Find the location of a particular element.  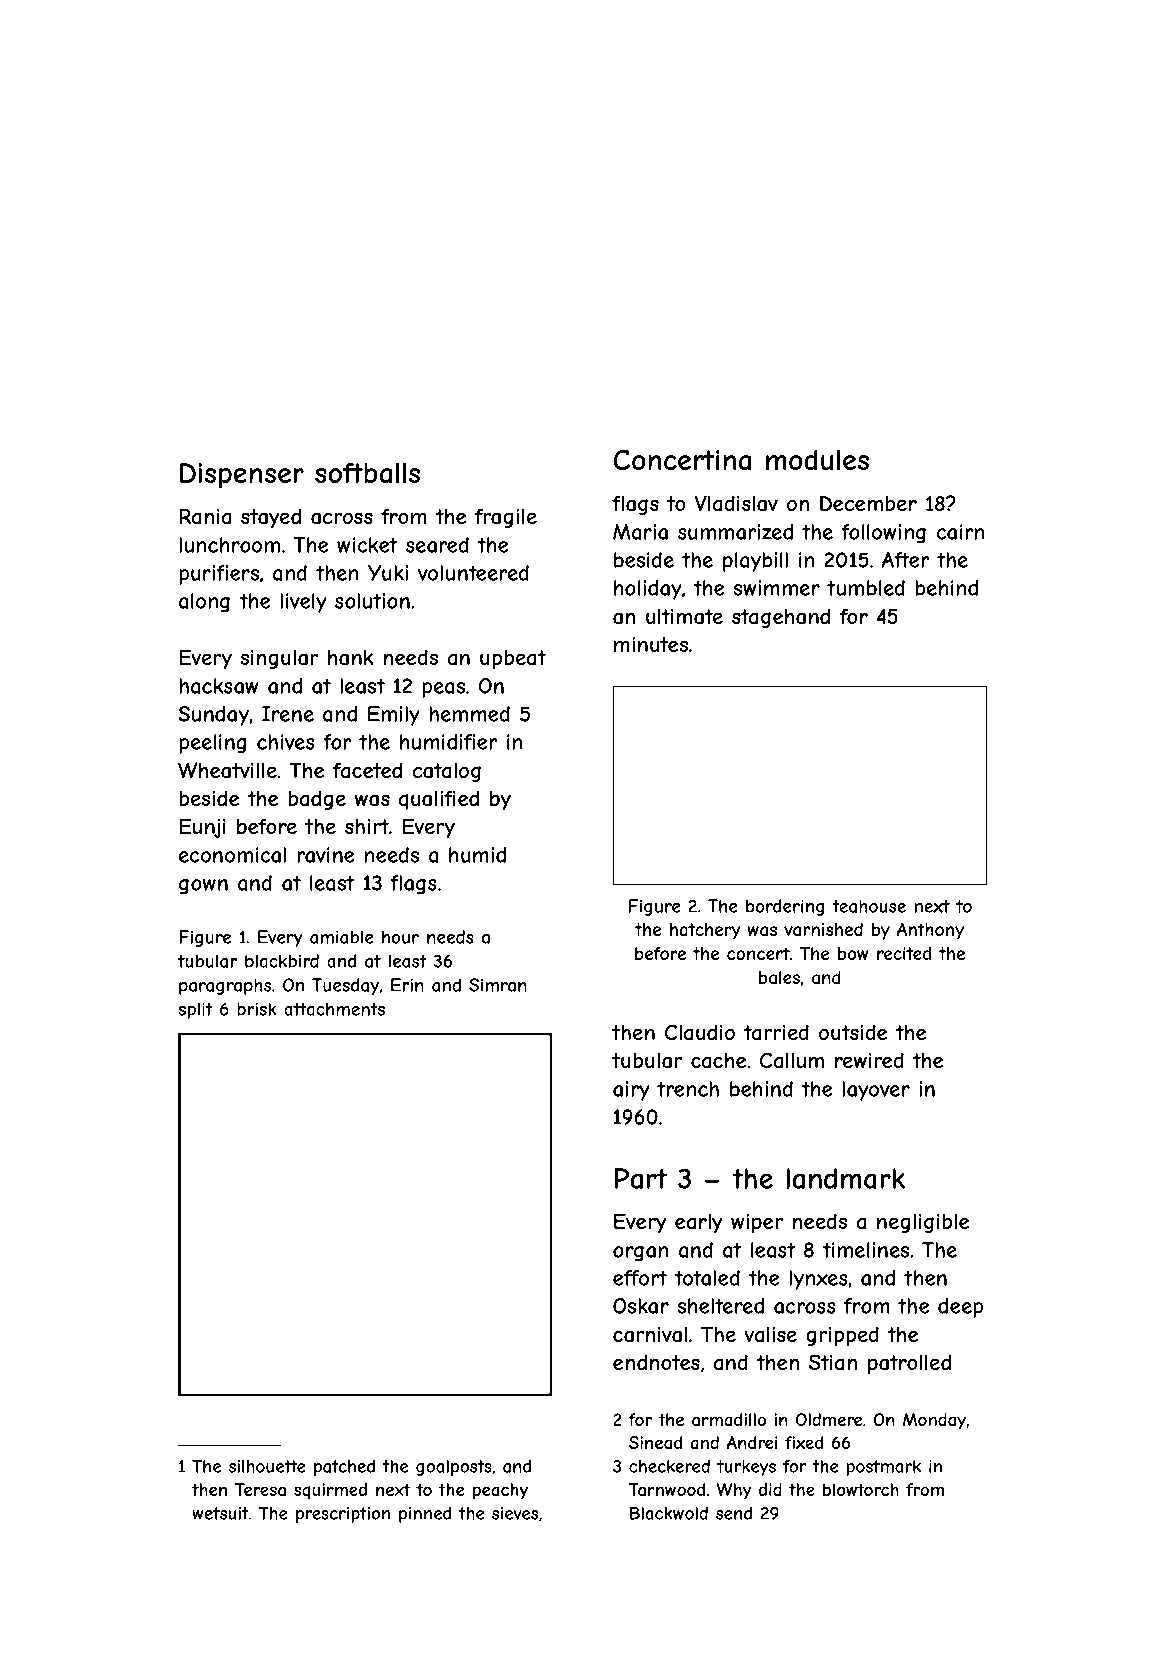

trench is located at coordinates (688, 1089).
